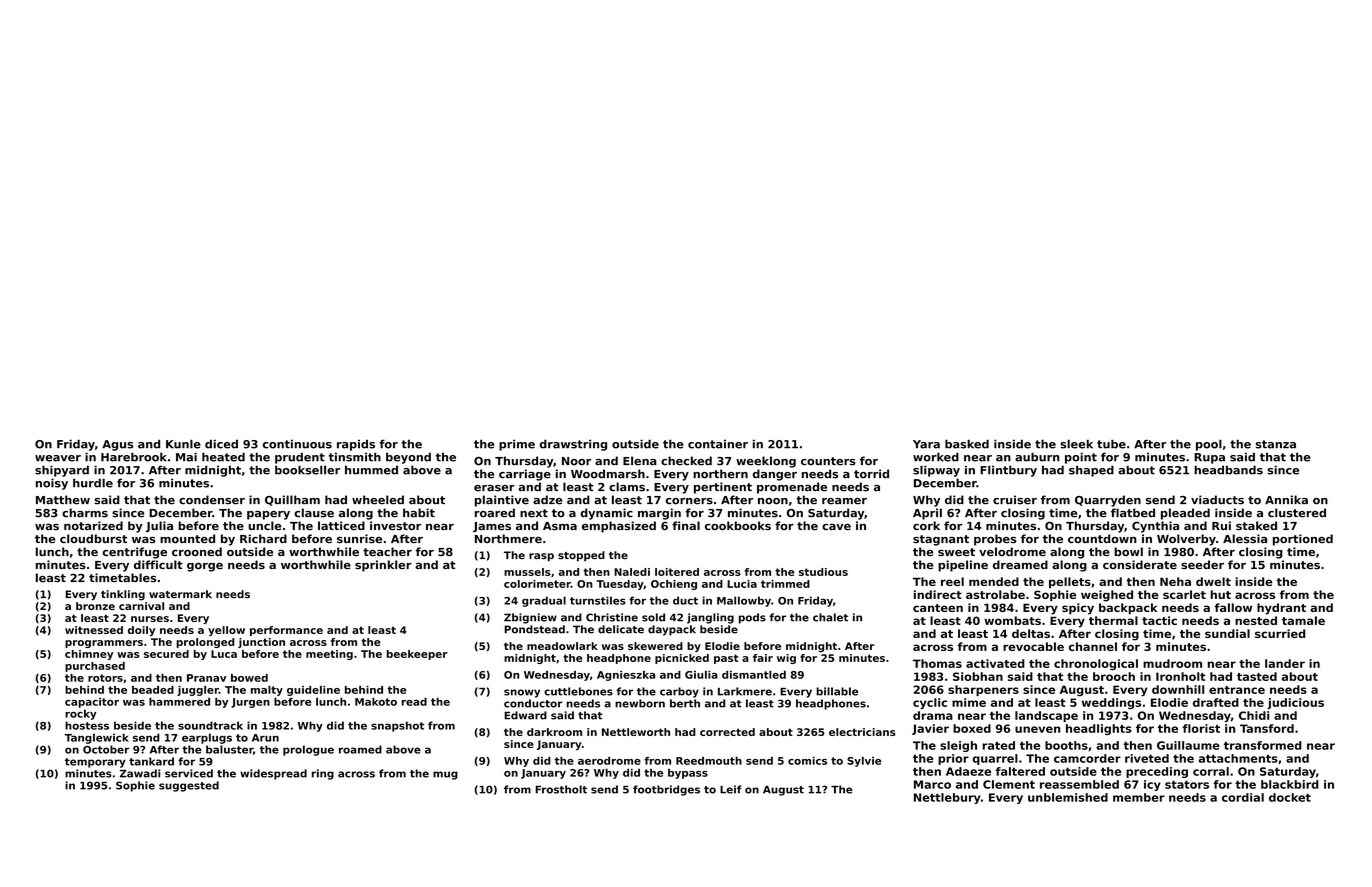 The width and height of the document is (1372, 887). Describe the element at coordinates (666, 790) in the document. I see `footbridges` at that location.
